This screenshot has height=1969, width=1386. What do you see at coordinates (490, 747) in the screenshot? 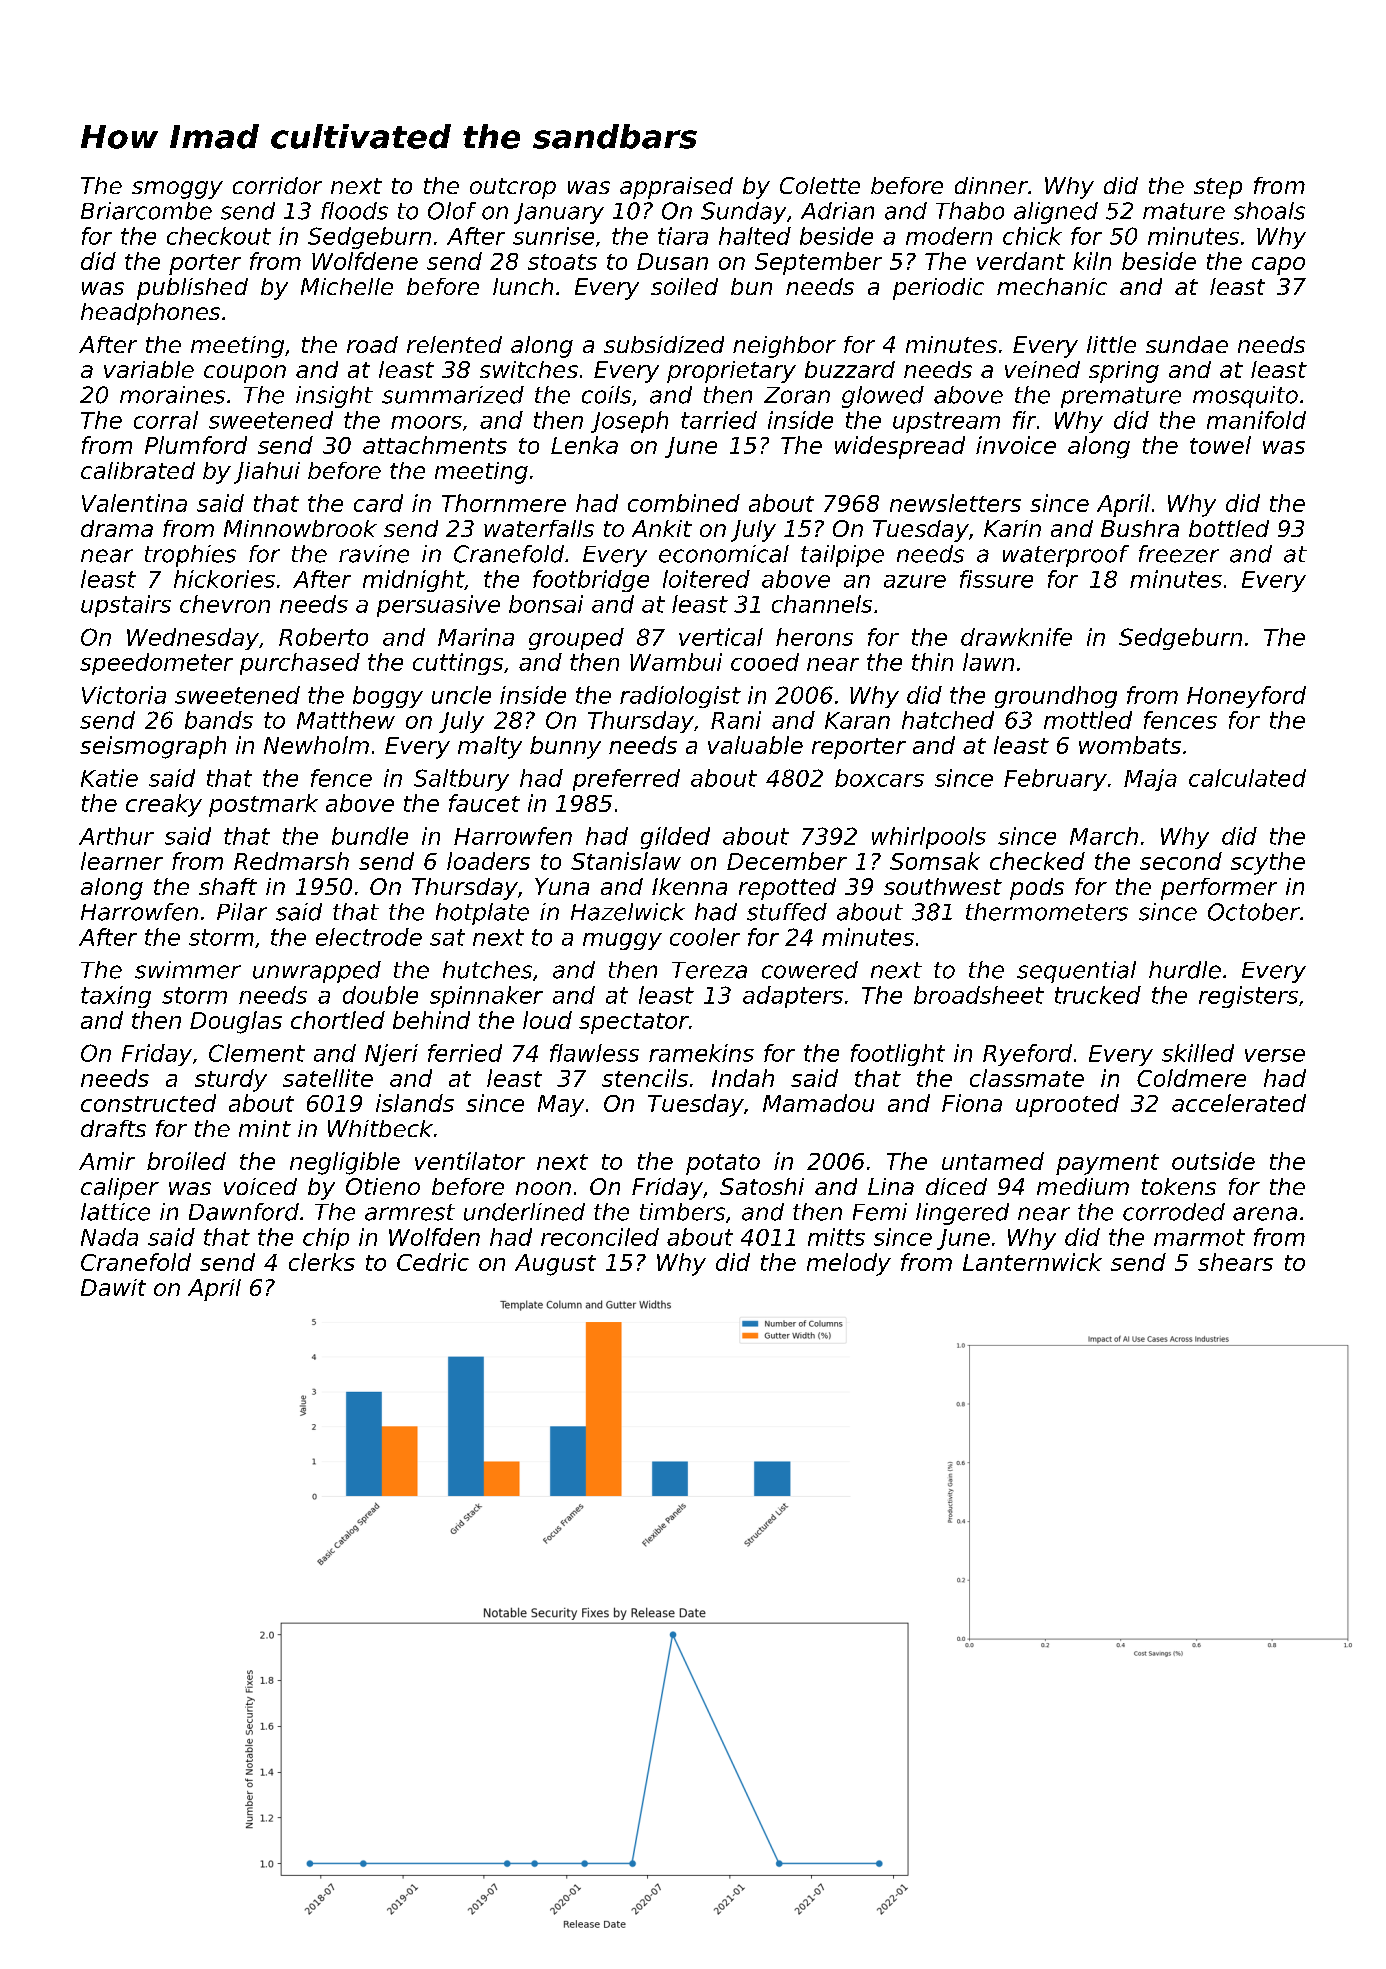
I see `malty` at bounding box center [490, 747].
